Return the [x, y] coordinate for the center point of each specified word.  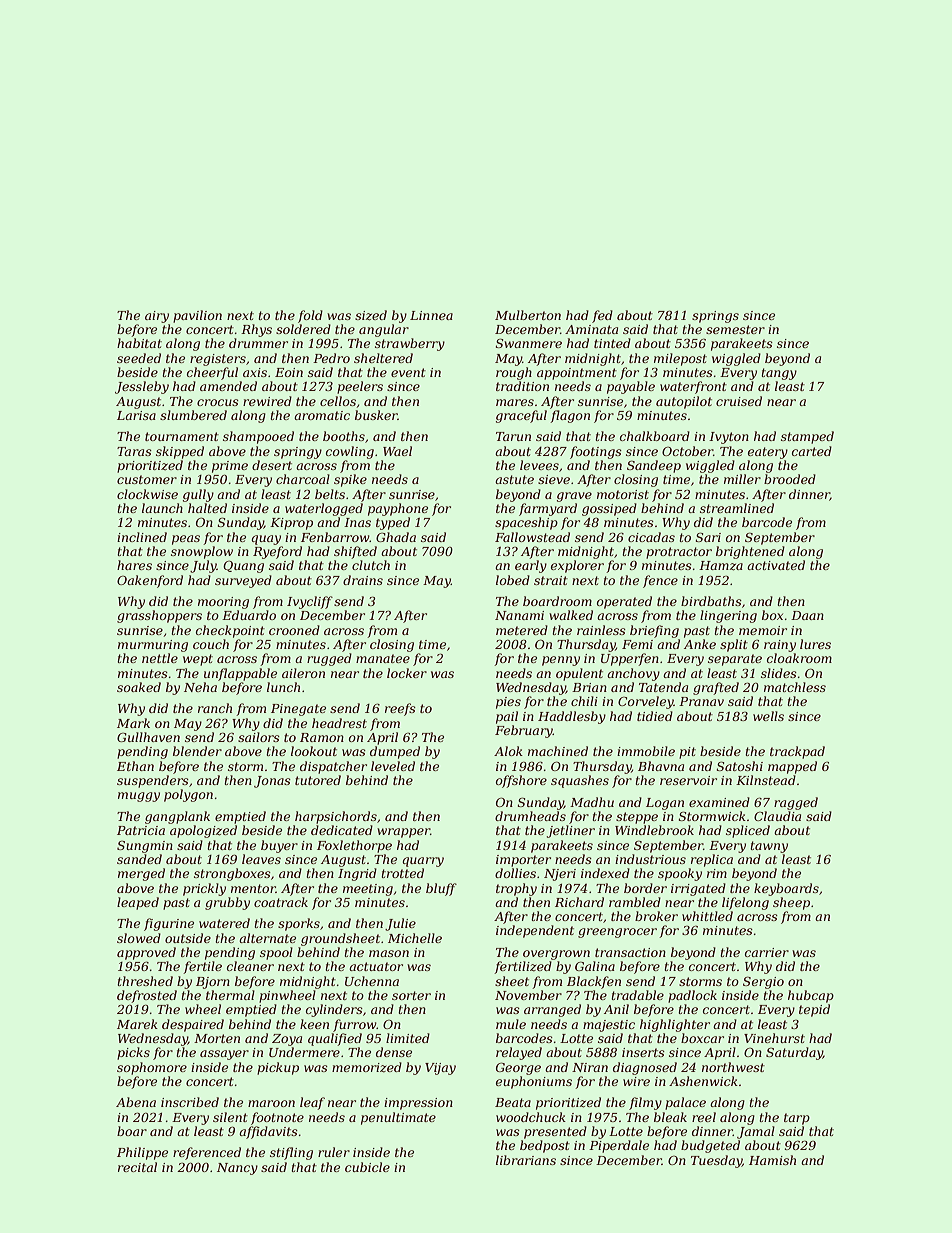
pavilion [197, 316]
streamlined [737, 508]
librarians [526, 1160]
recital [137, 1167]
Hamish [772, 1160]
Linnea [431, 315]
